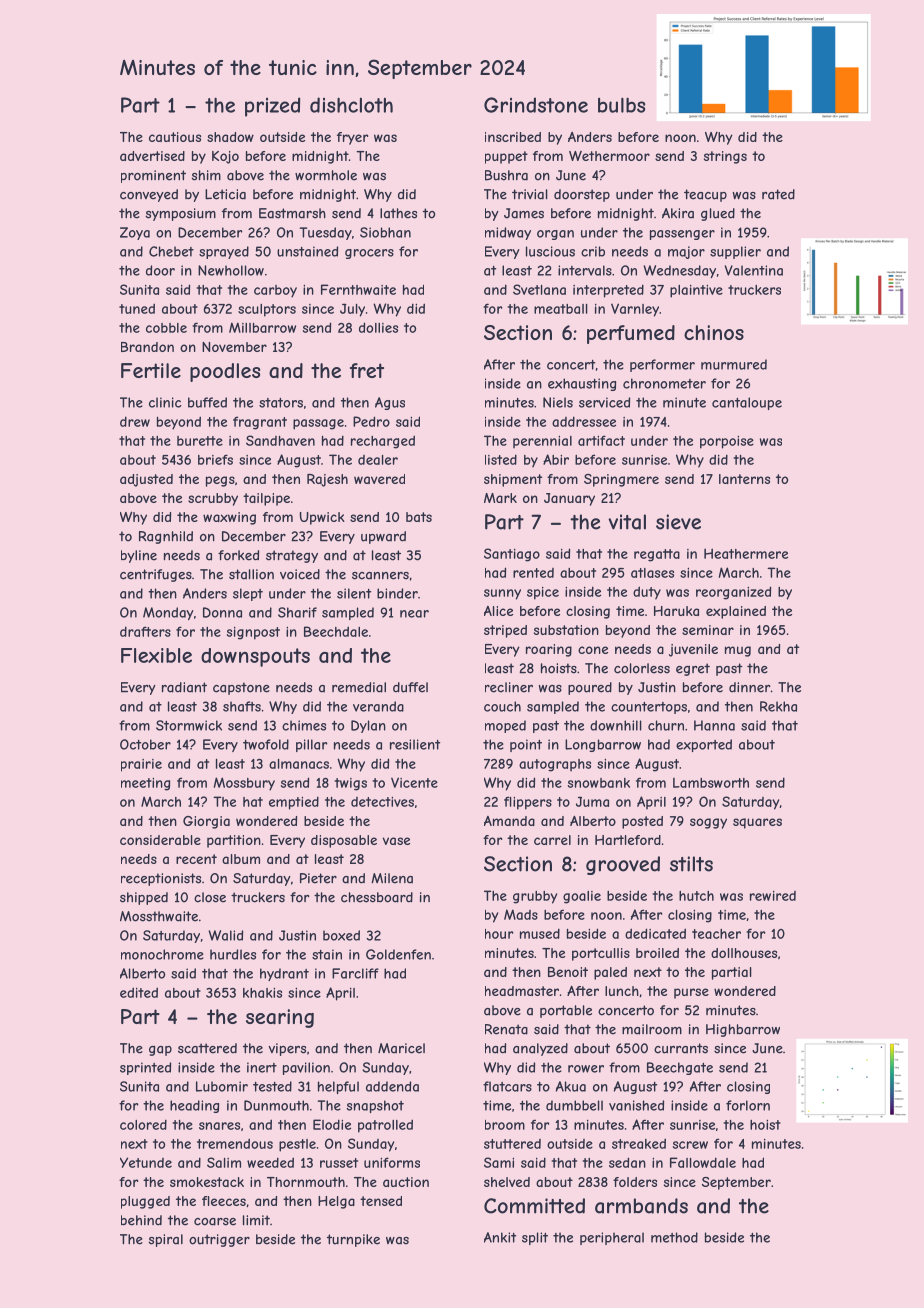 This page has width=924, height=1308. I want to click on tremendous, so click(235, 1143).
